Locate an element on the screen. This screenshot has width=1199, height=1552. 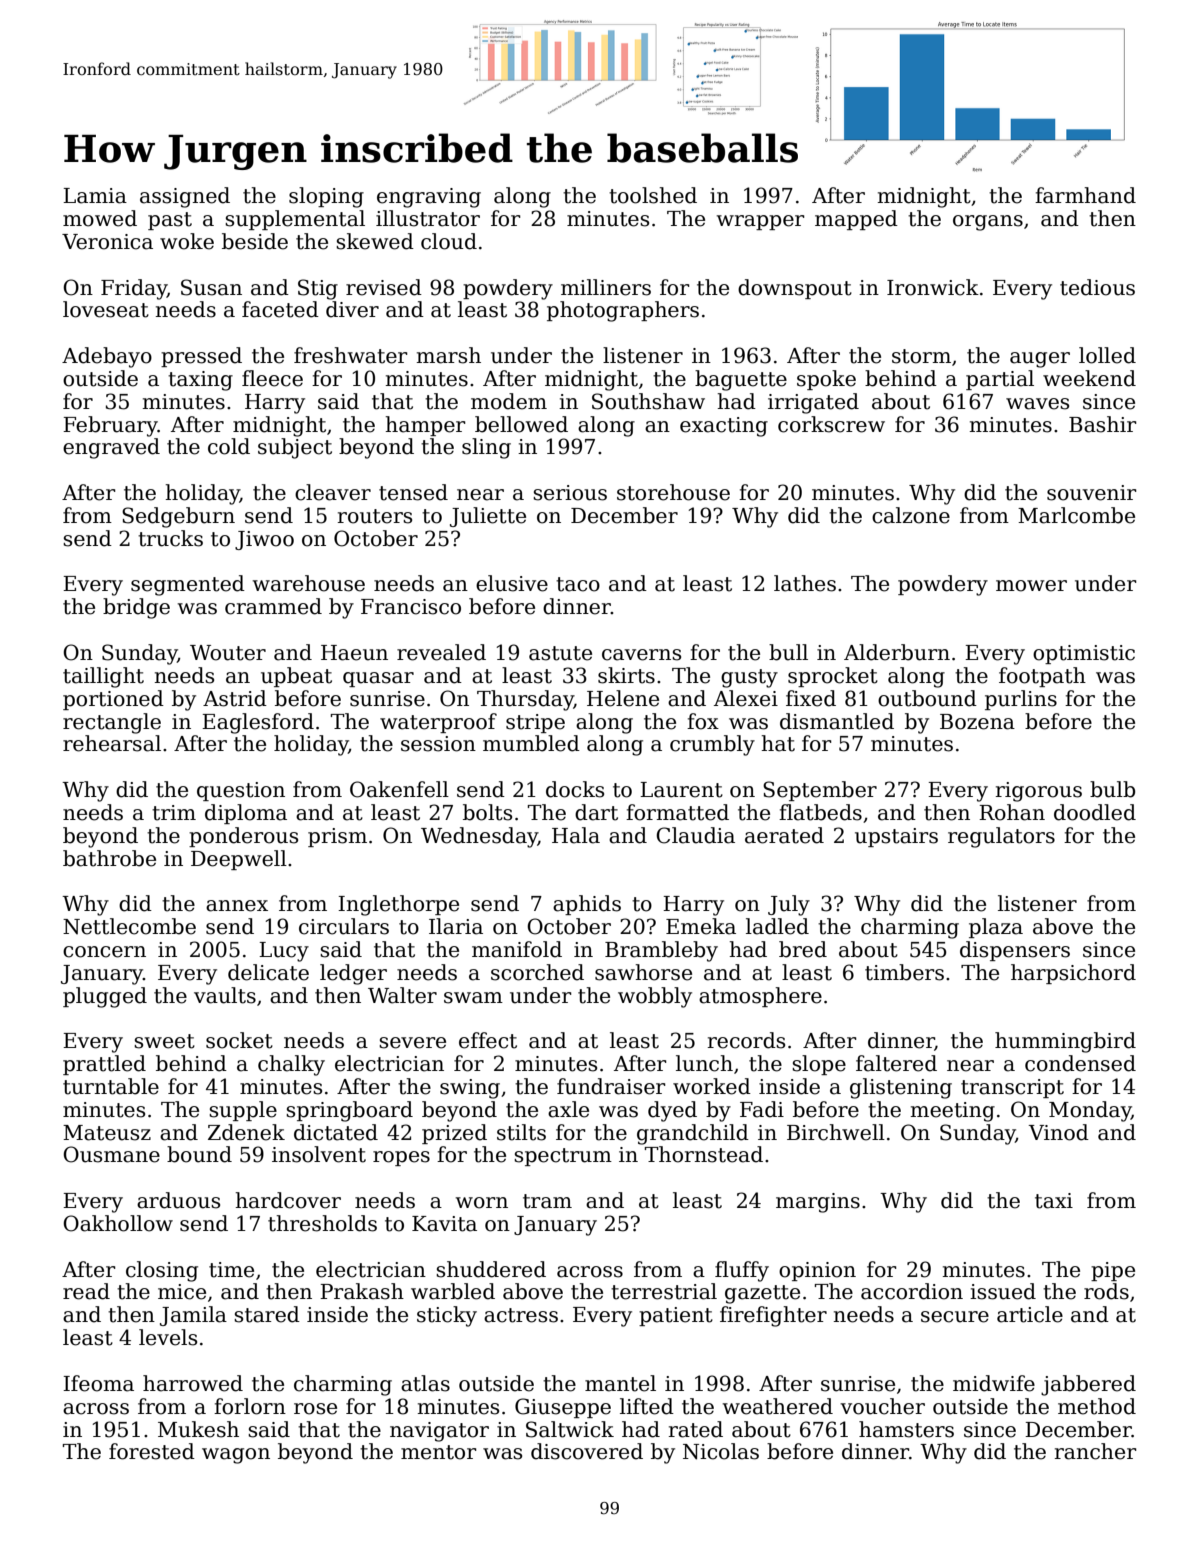
toolshed is located at coordinates (653, 195).
